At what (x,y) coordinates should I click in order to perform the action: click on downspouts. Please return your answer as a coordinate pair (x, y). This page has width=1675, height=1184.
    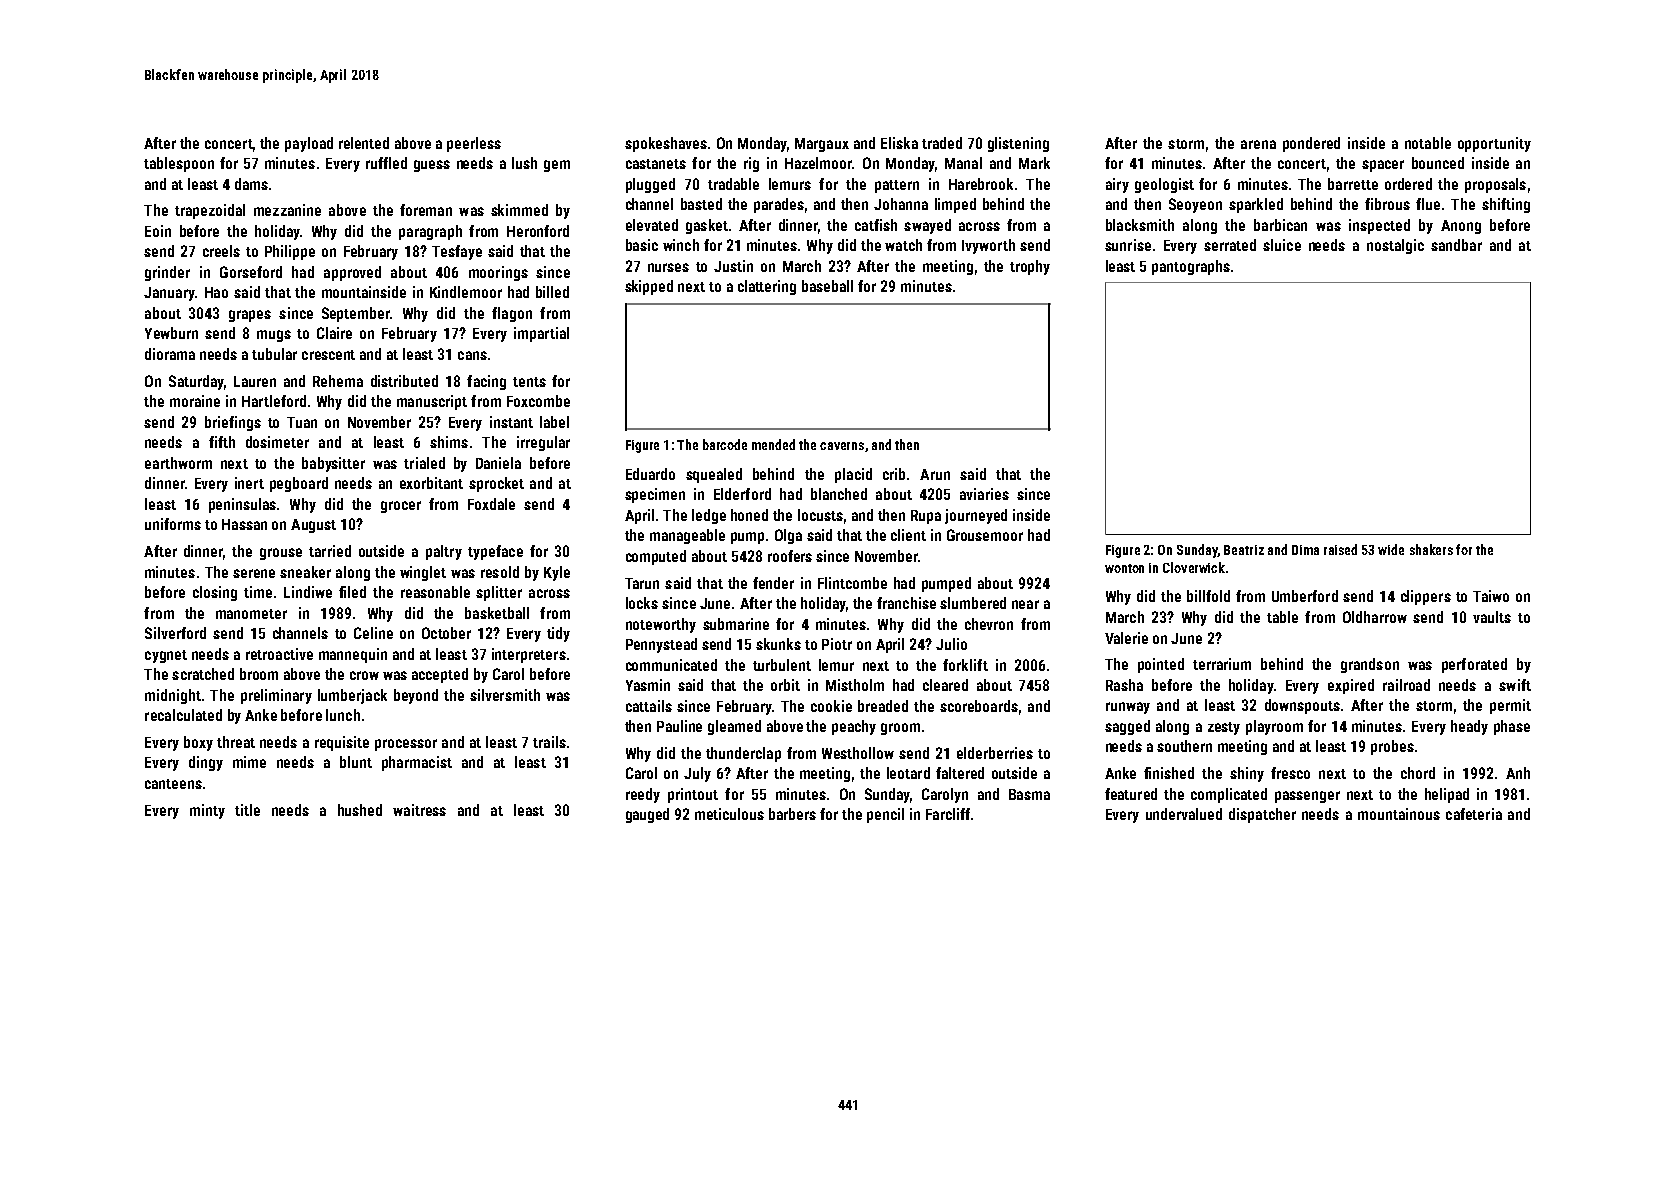
    Looking at the image, I should click on (1302, 706).
